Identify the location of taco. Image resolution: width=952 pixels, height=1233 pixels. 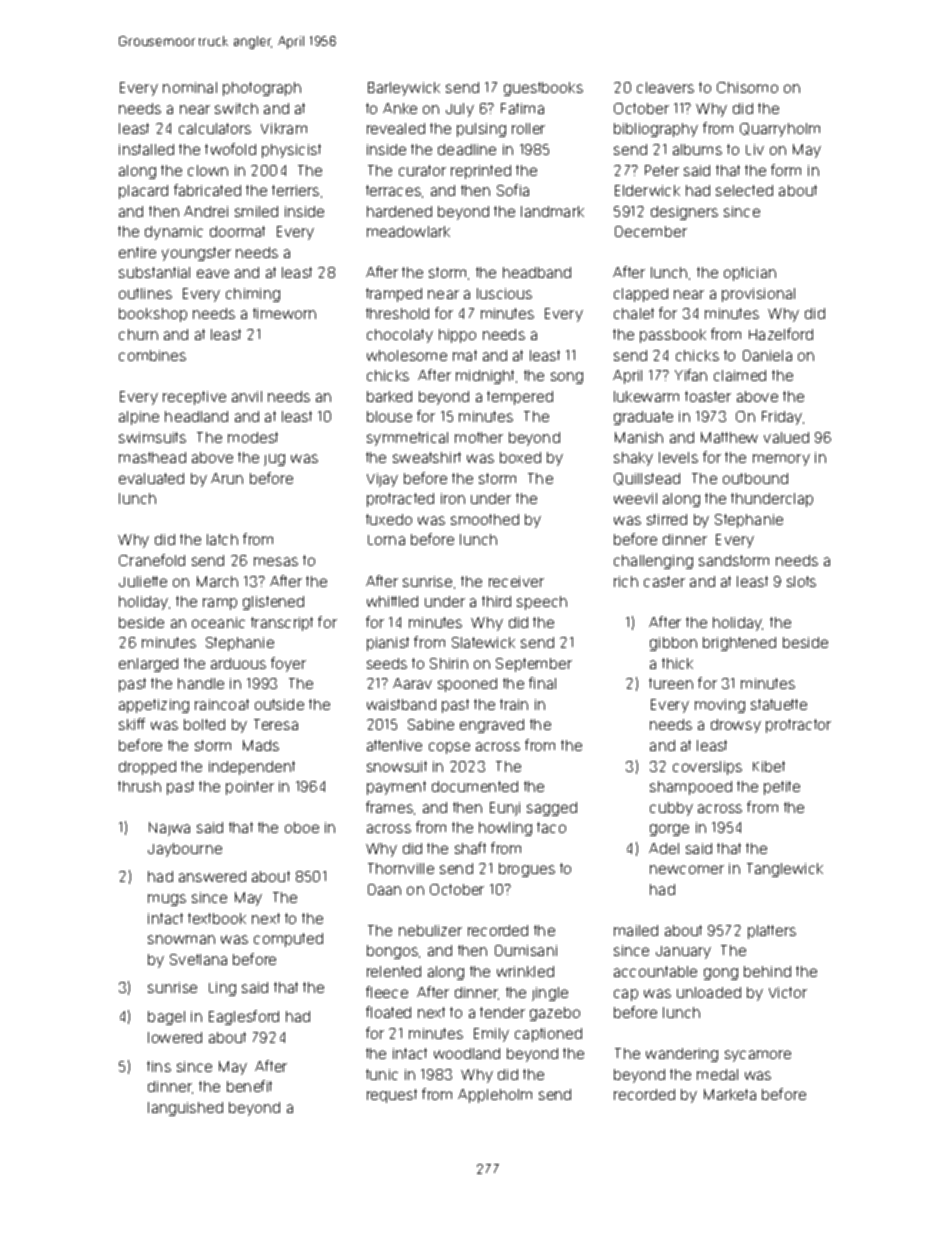
(551, 827).
